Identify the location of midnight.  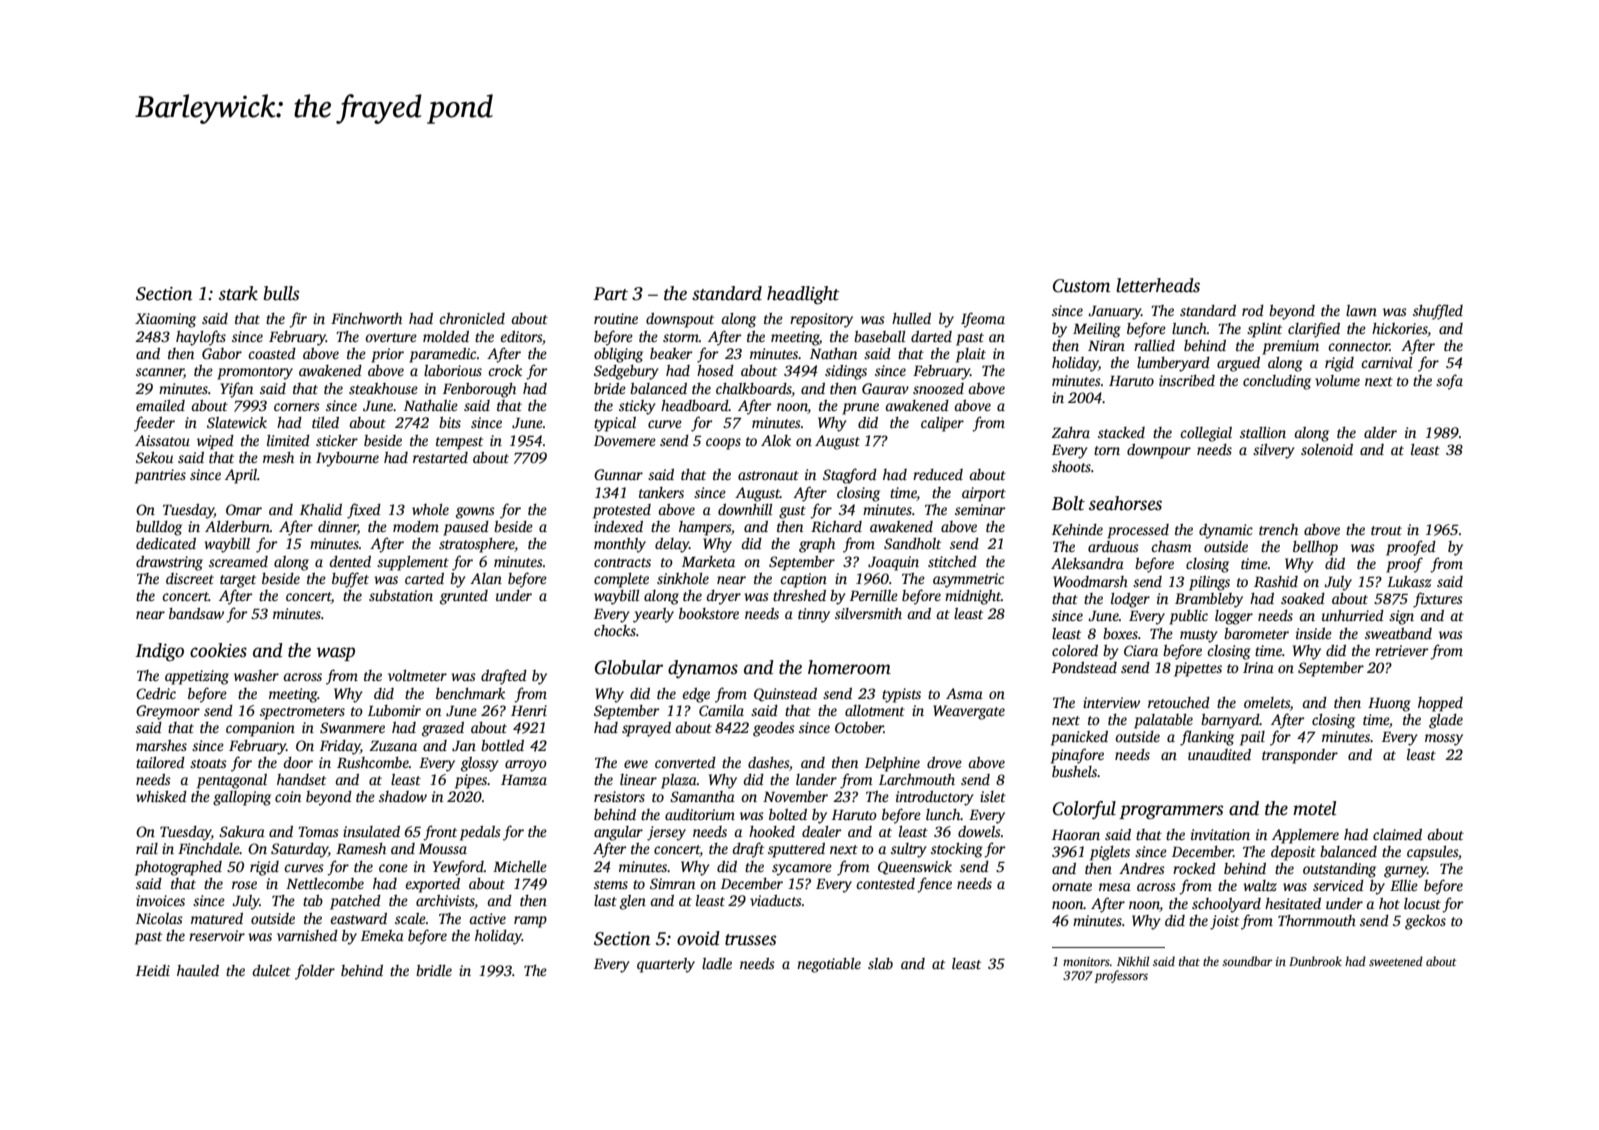
(973, 597).
